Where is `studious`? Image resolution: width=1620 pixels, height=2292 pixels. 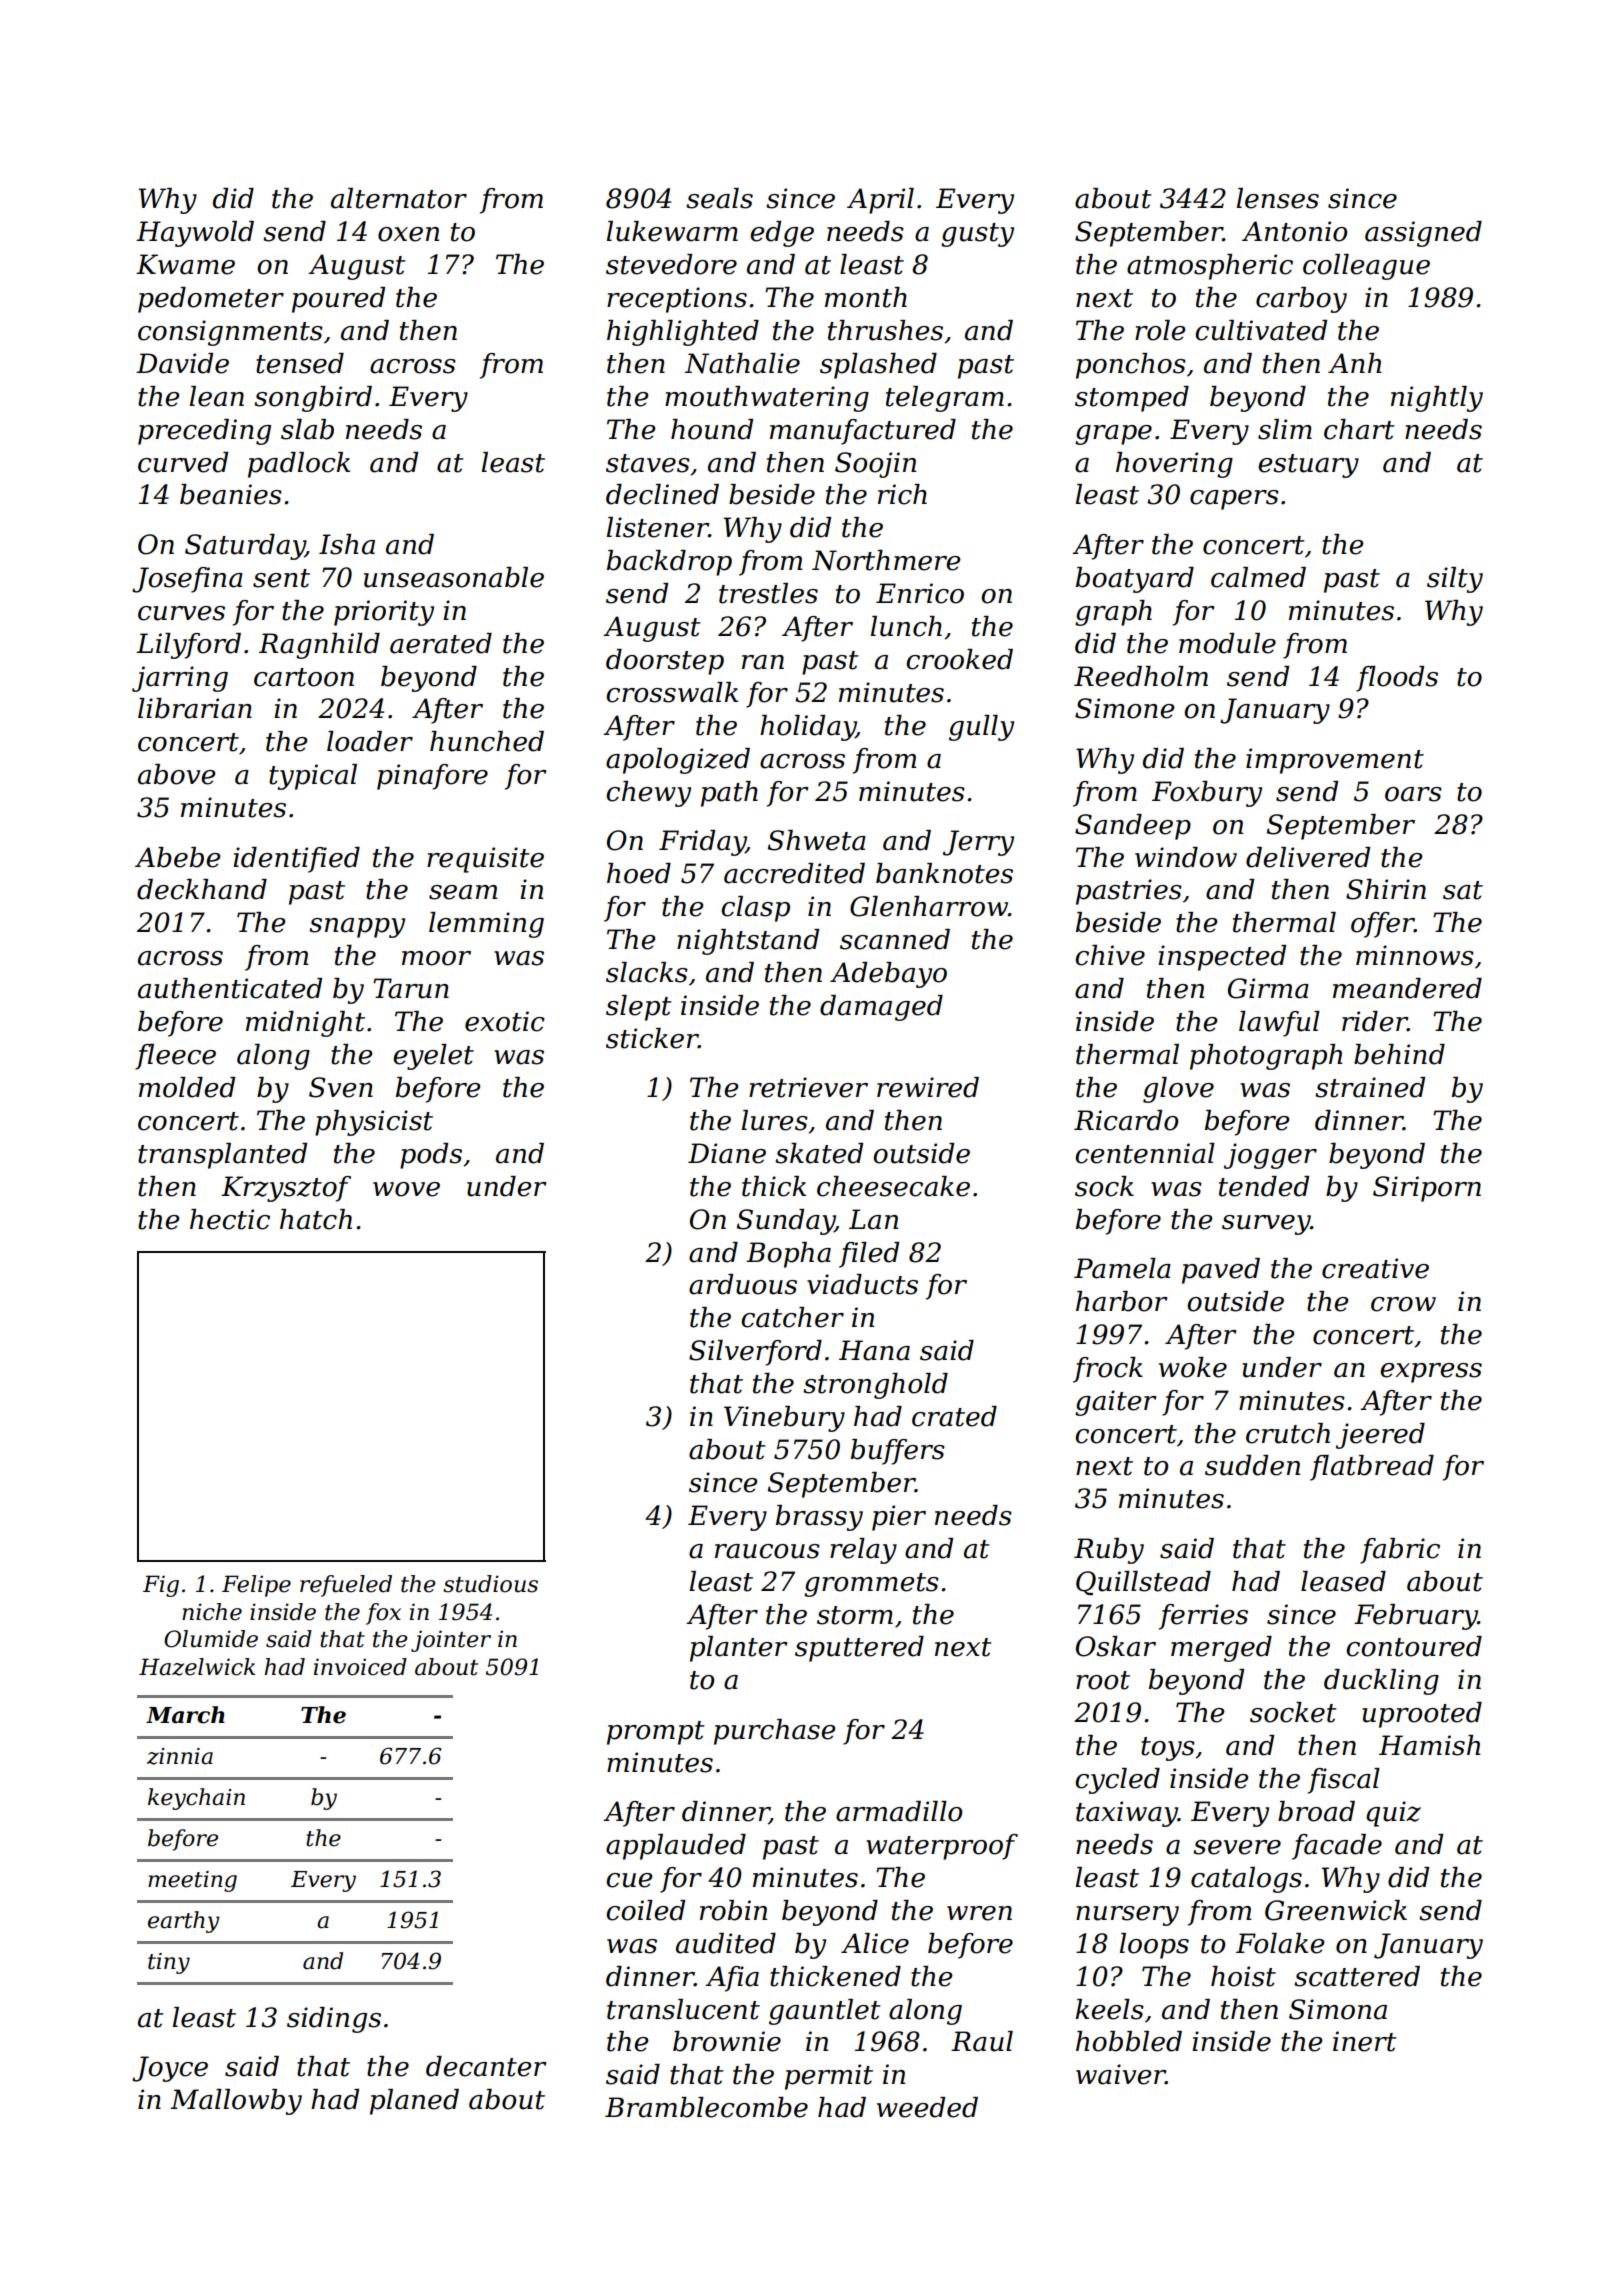 studious is located at coordinates (490, 1584).
